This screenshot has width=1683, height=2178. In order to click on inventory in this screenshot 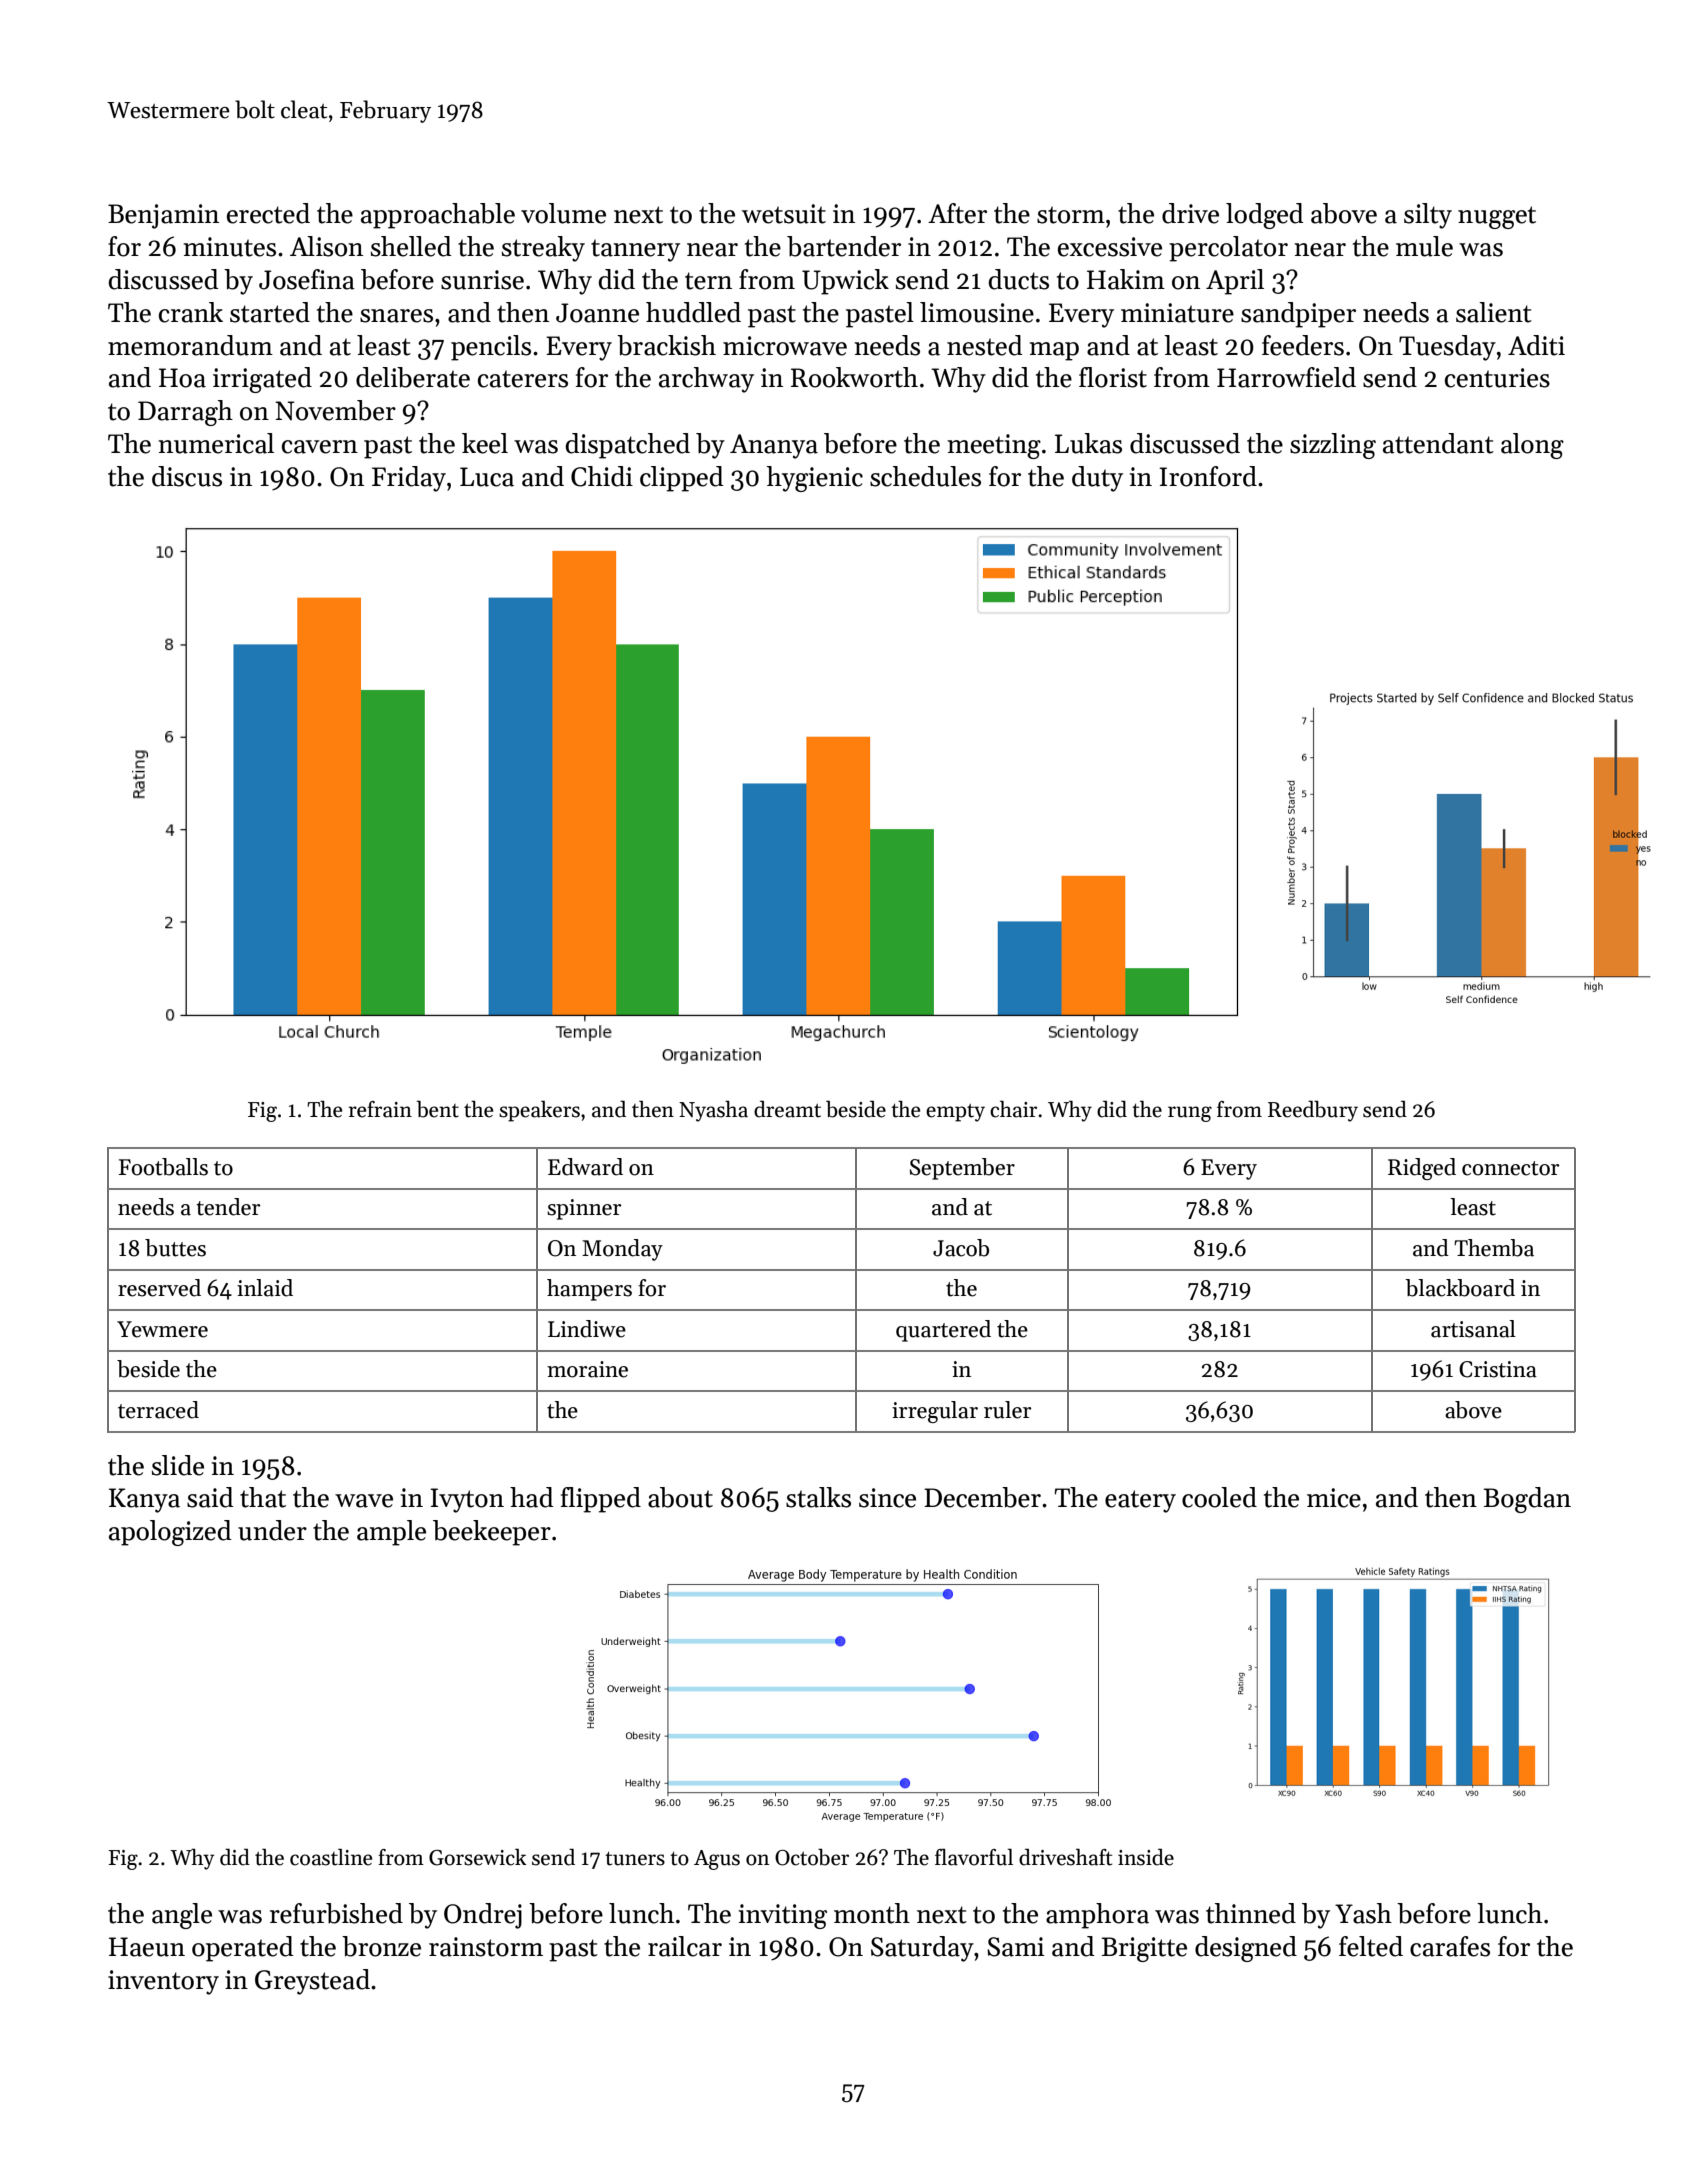, I will do `click(163, 1982)`.
